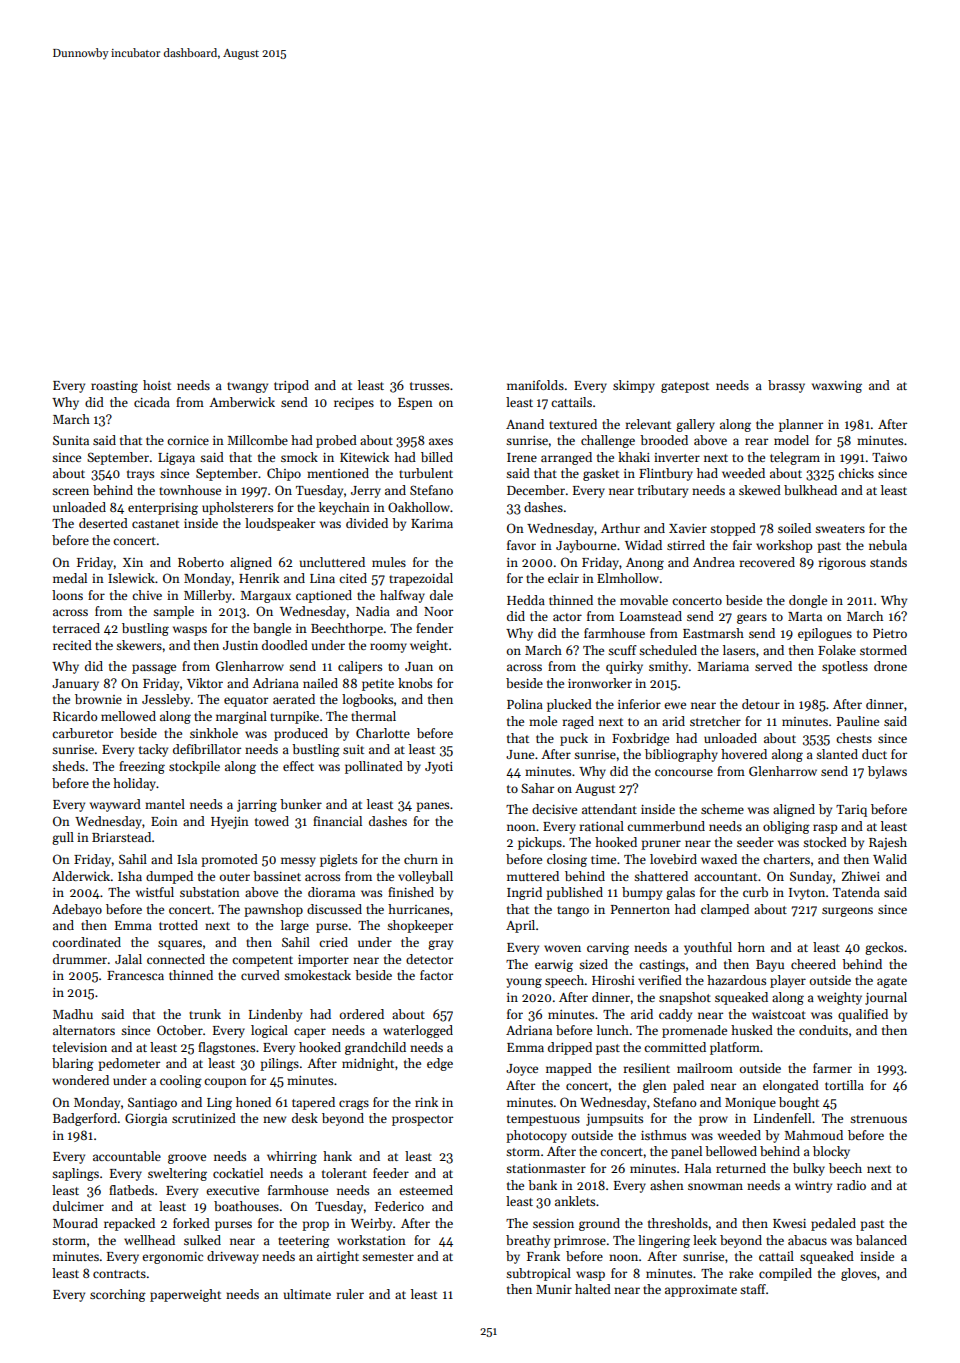 The image size is (960, 1363). What do you see at coordinates (247, 387) in the screenshot?
I see `twangy` at bounding box center [247, 387].
